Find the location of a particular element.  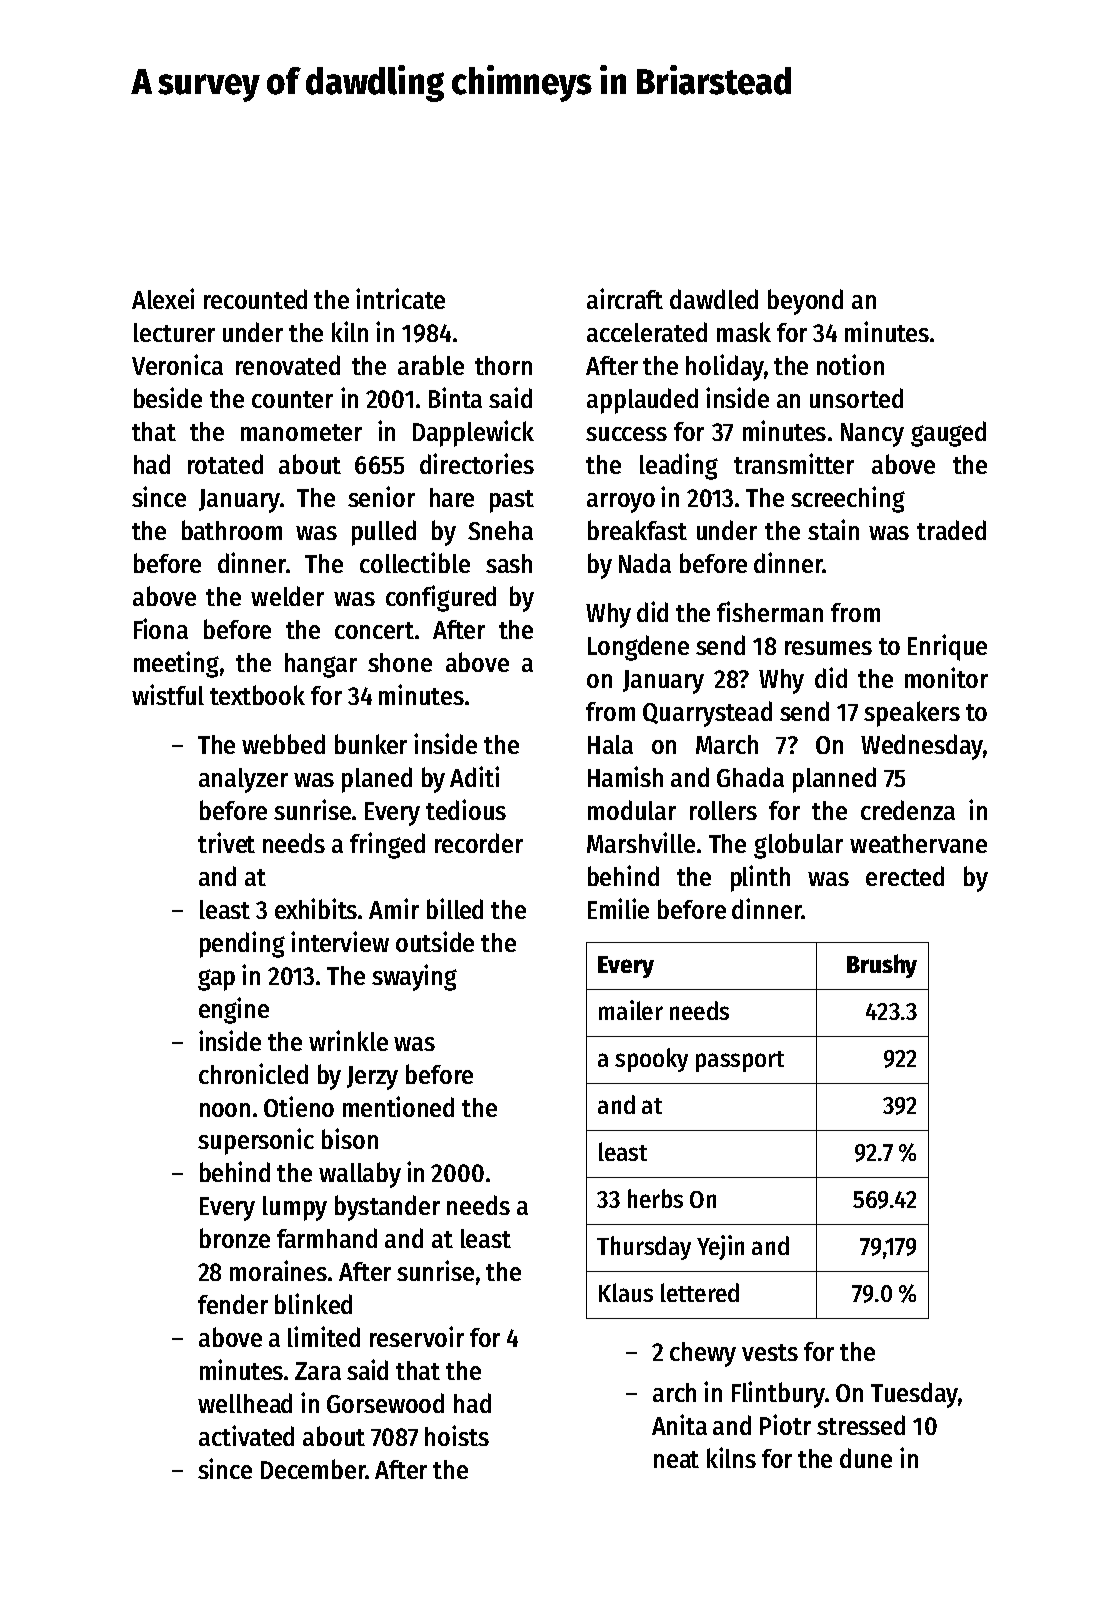

transmitter is located at coordinates (794, 463).
